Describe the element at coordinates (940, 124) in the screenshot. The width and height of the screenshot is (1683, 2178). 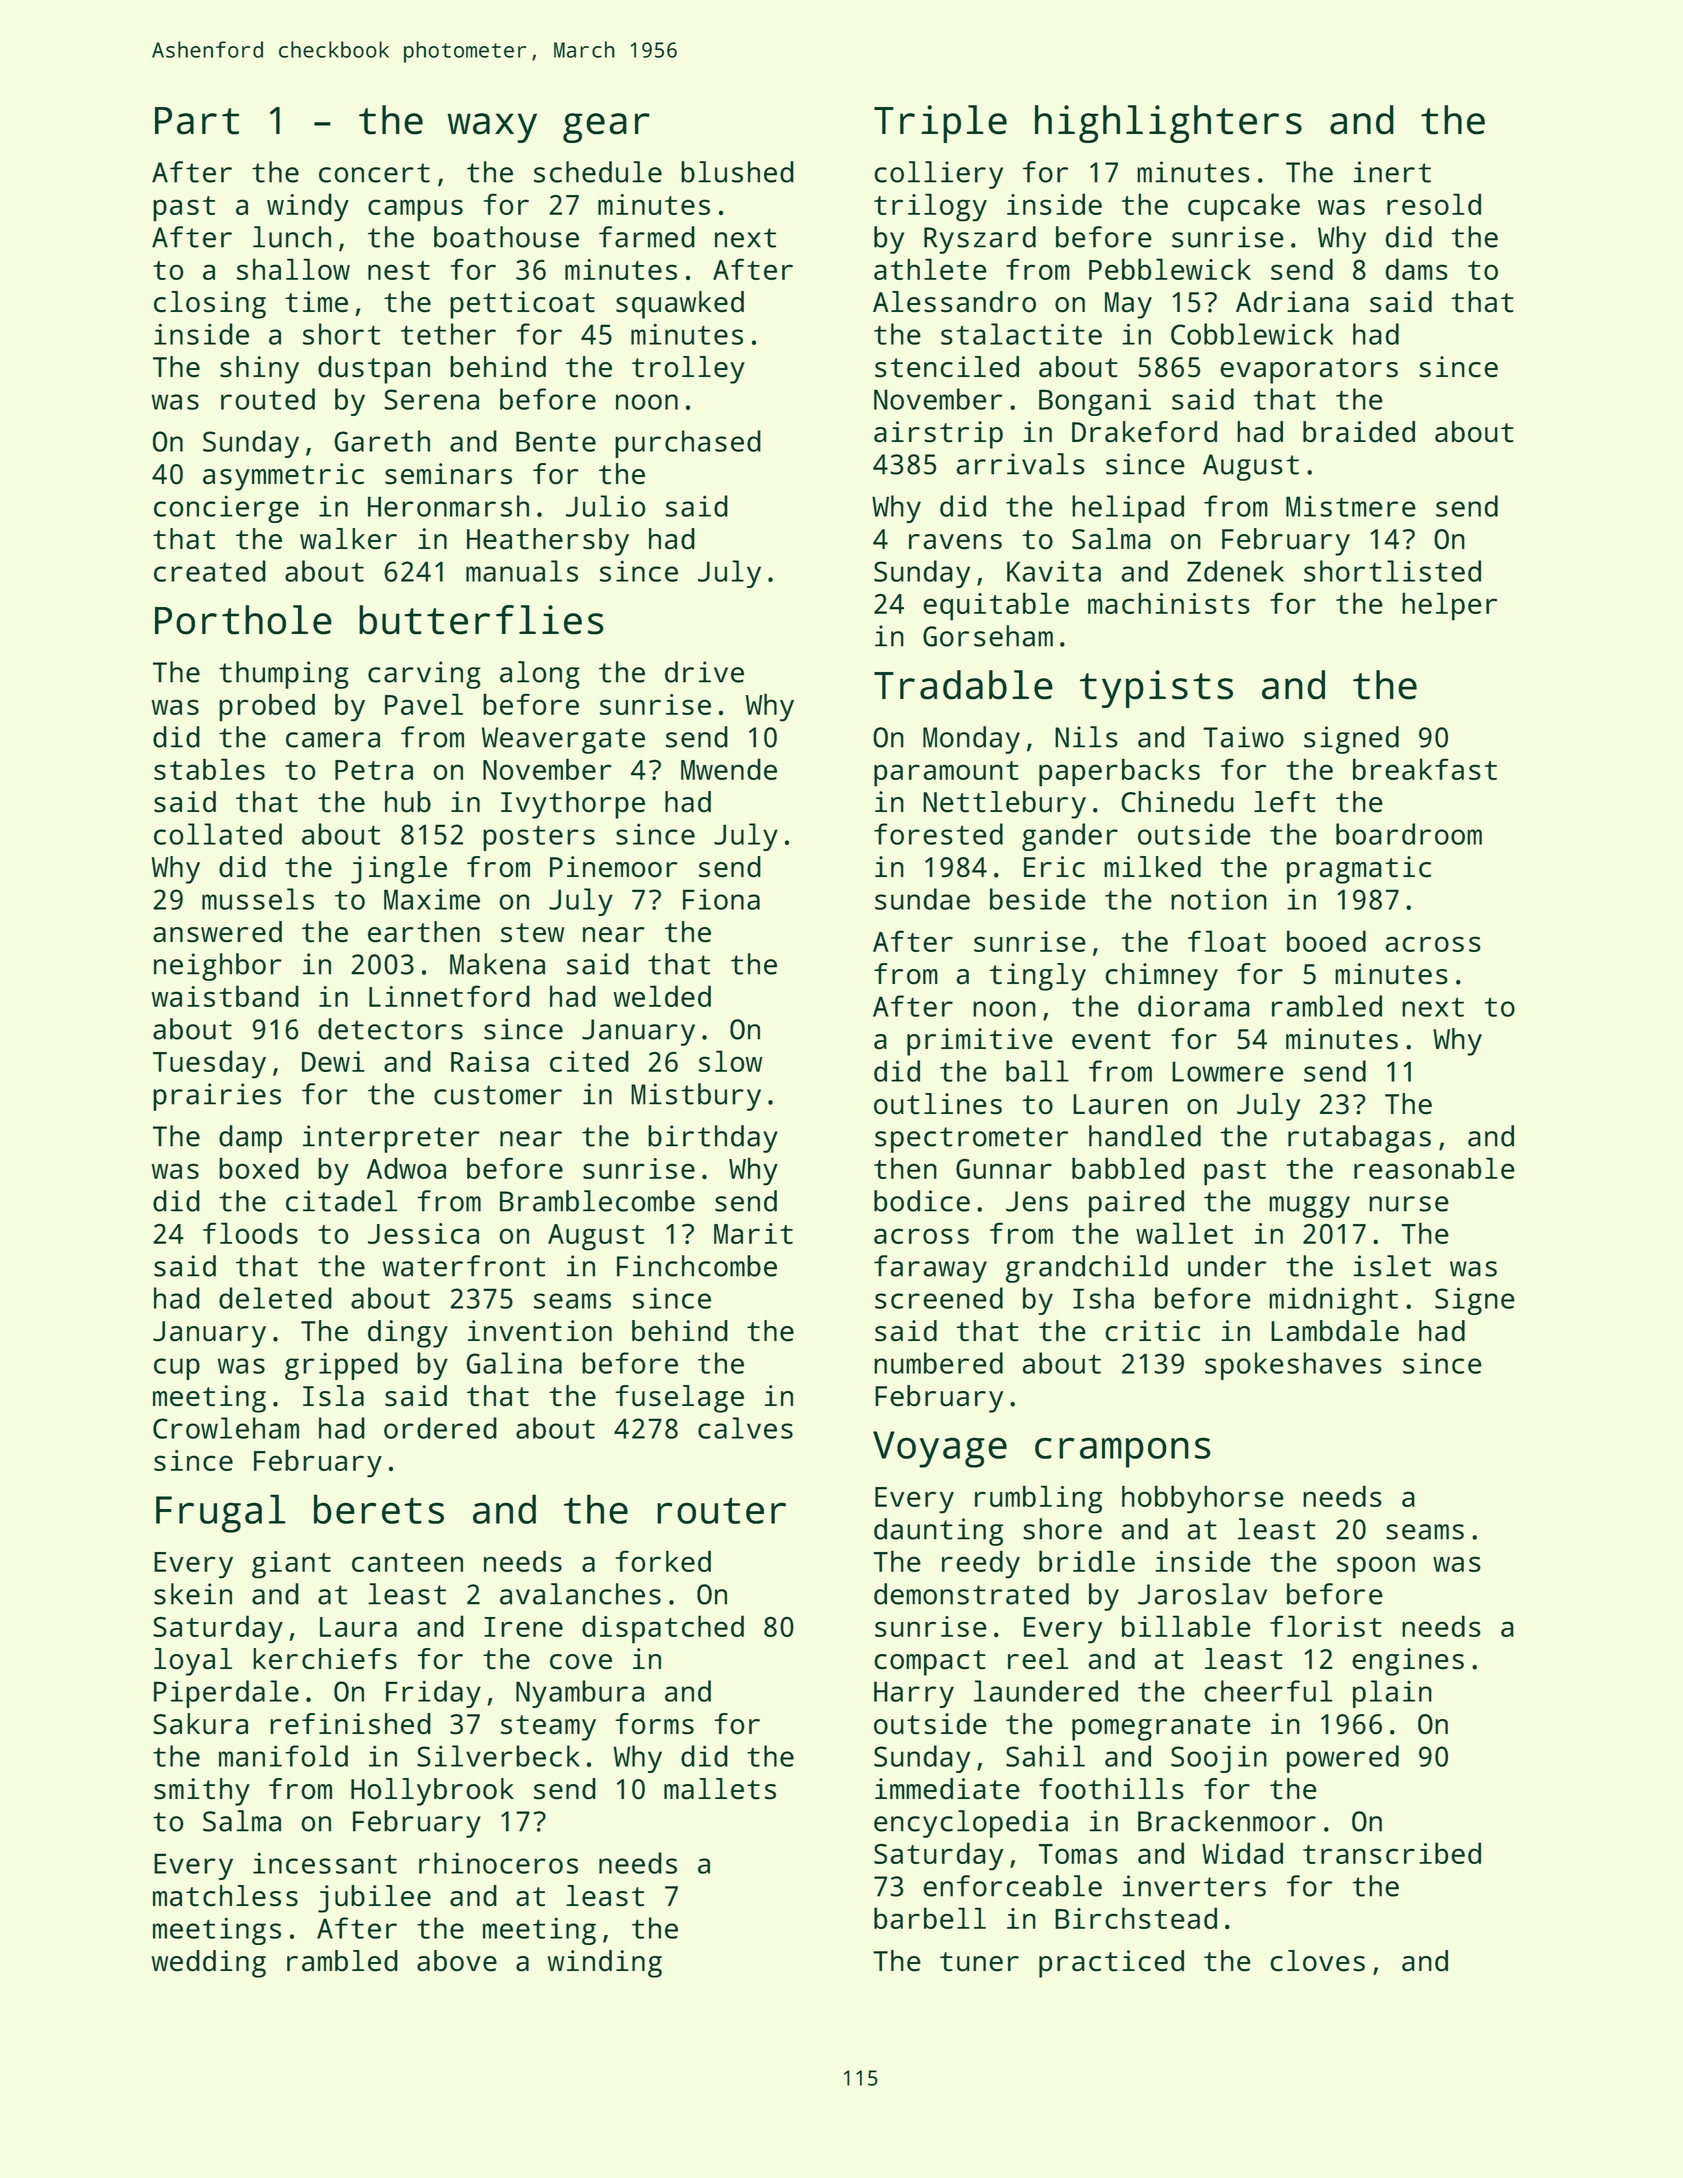
I see `Triple` at that location.
